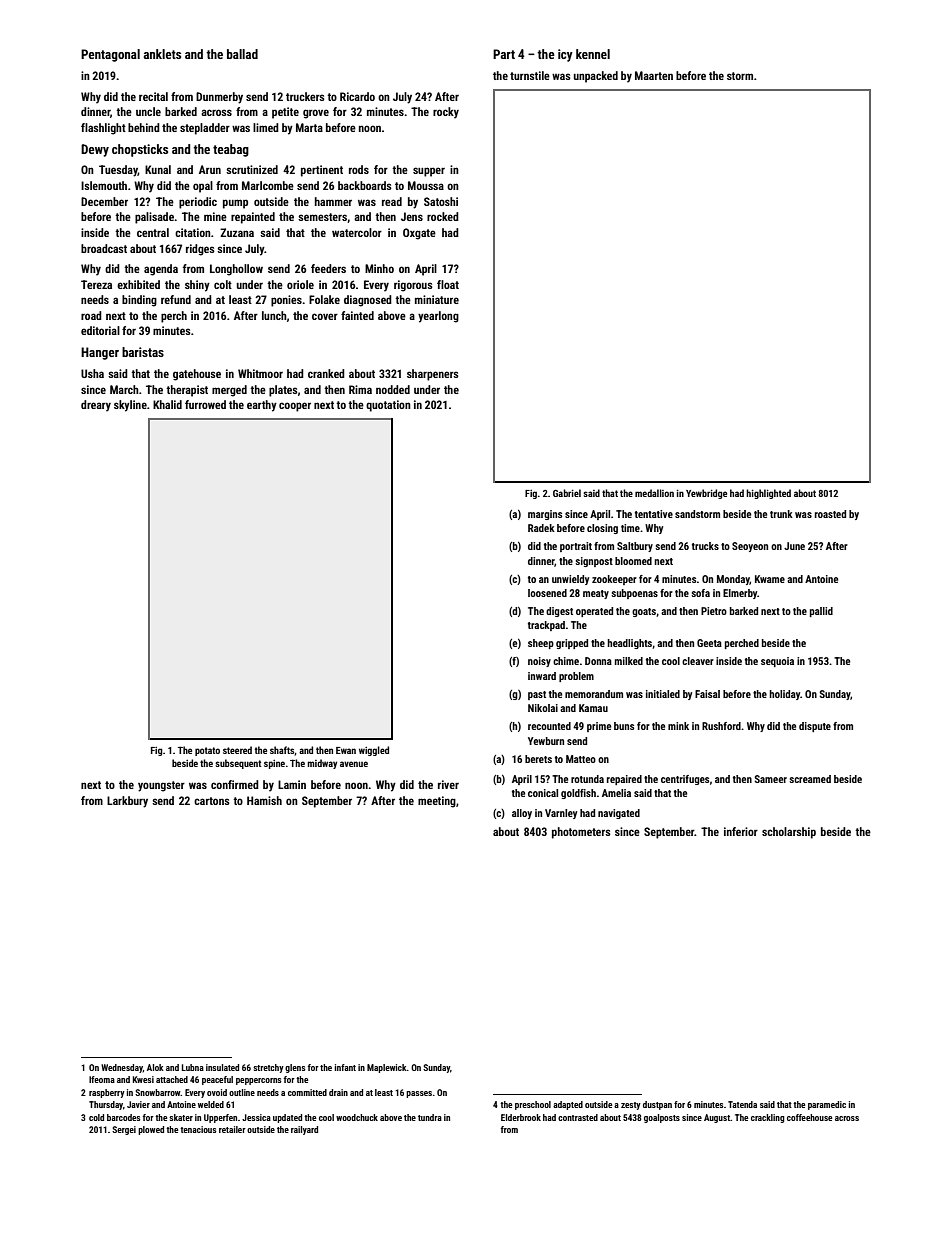 This screenshot has height=1233, width=952. What do you see at coordinates (207, 751) in the screenshot?
I see `potato` at bounding box center [207, 751].
